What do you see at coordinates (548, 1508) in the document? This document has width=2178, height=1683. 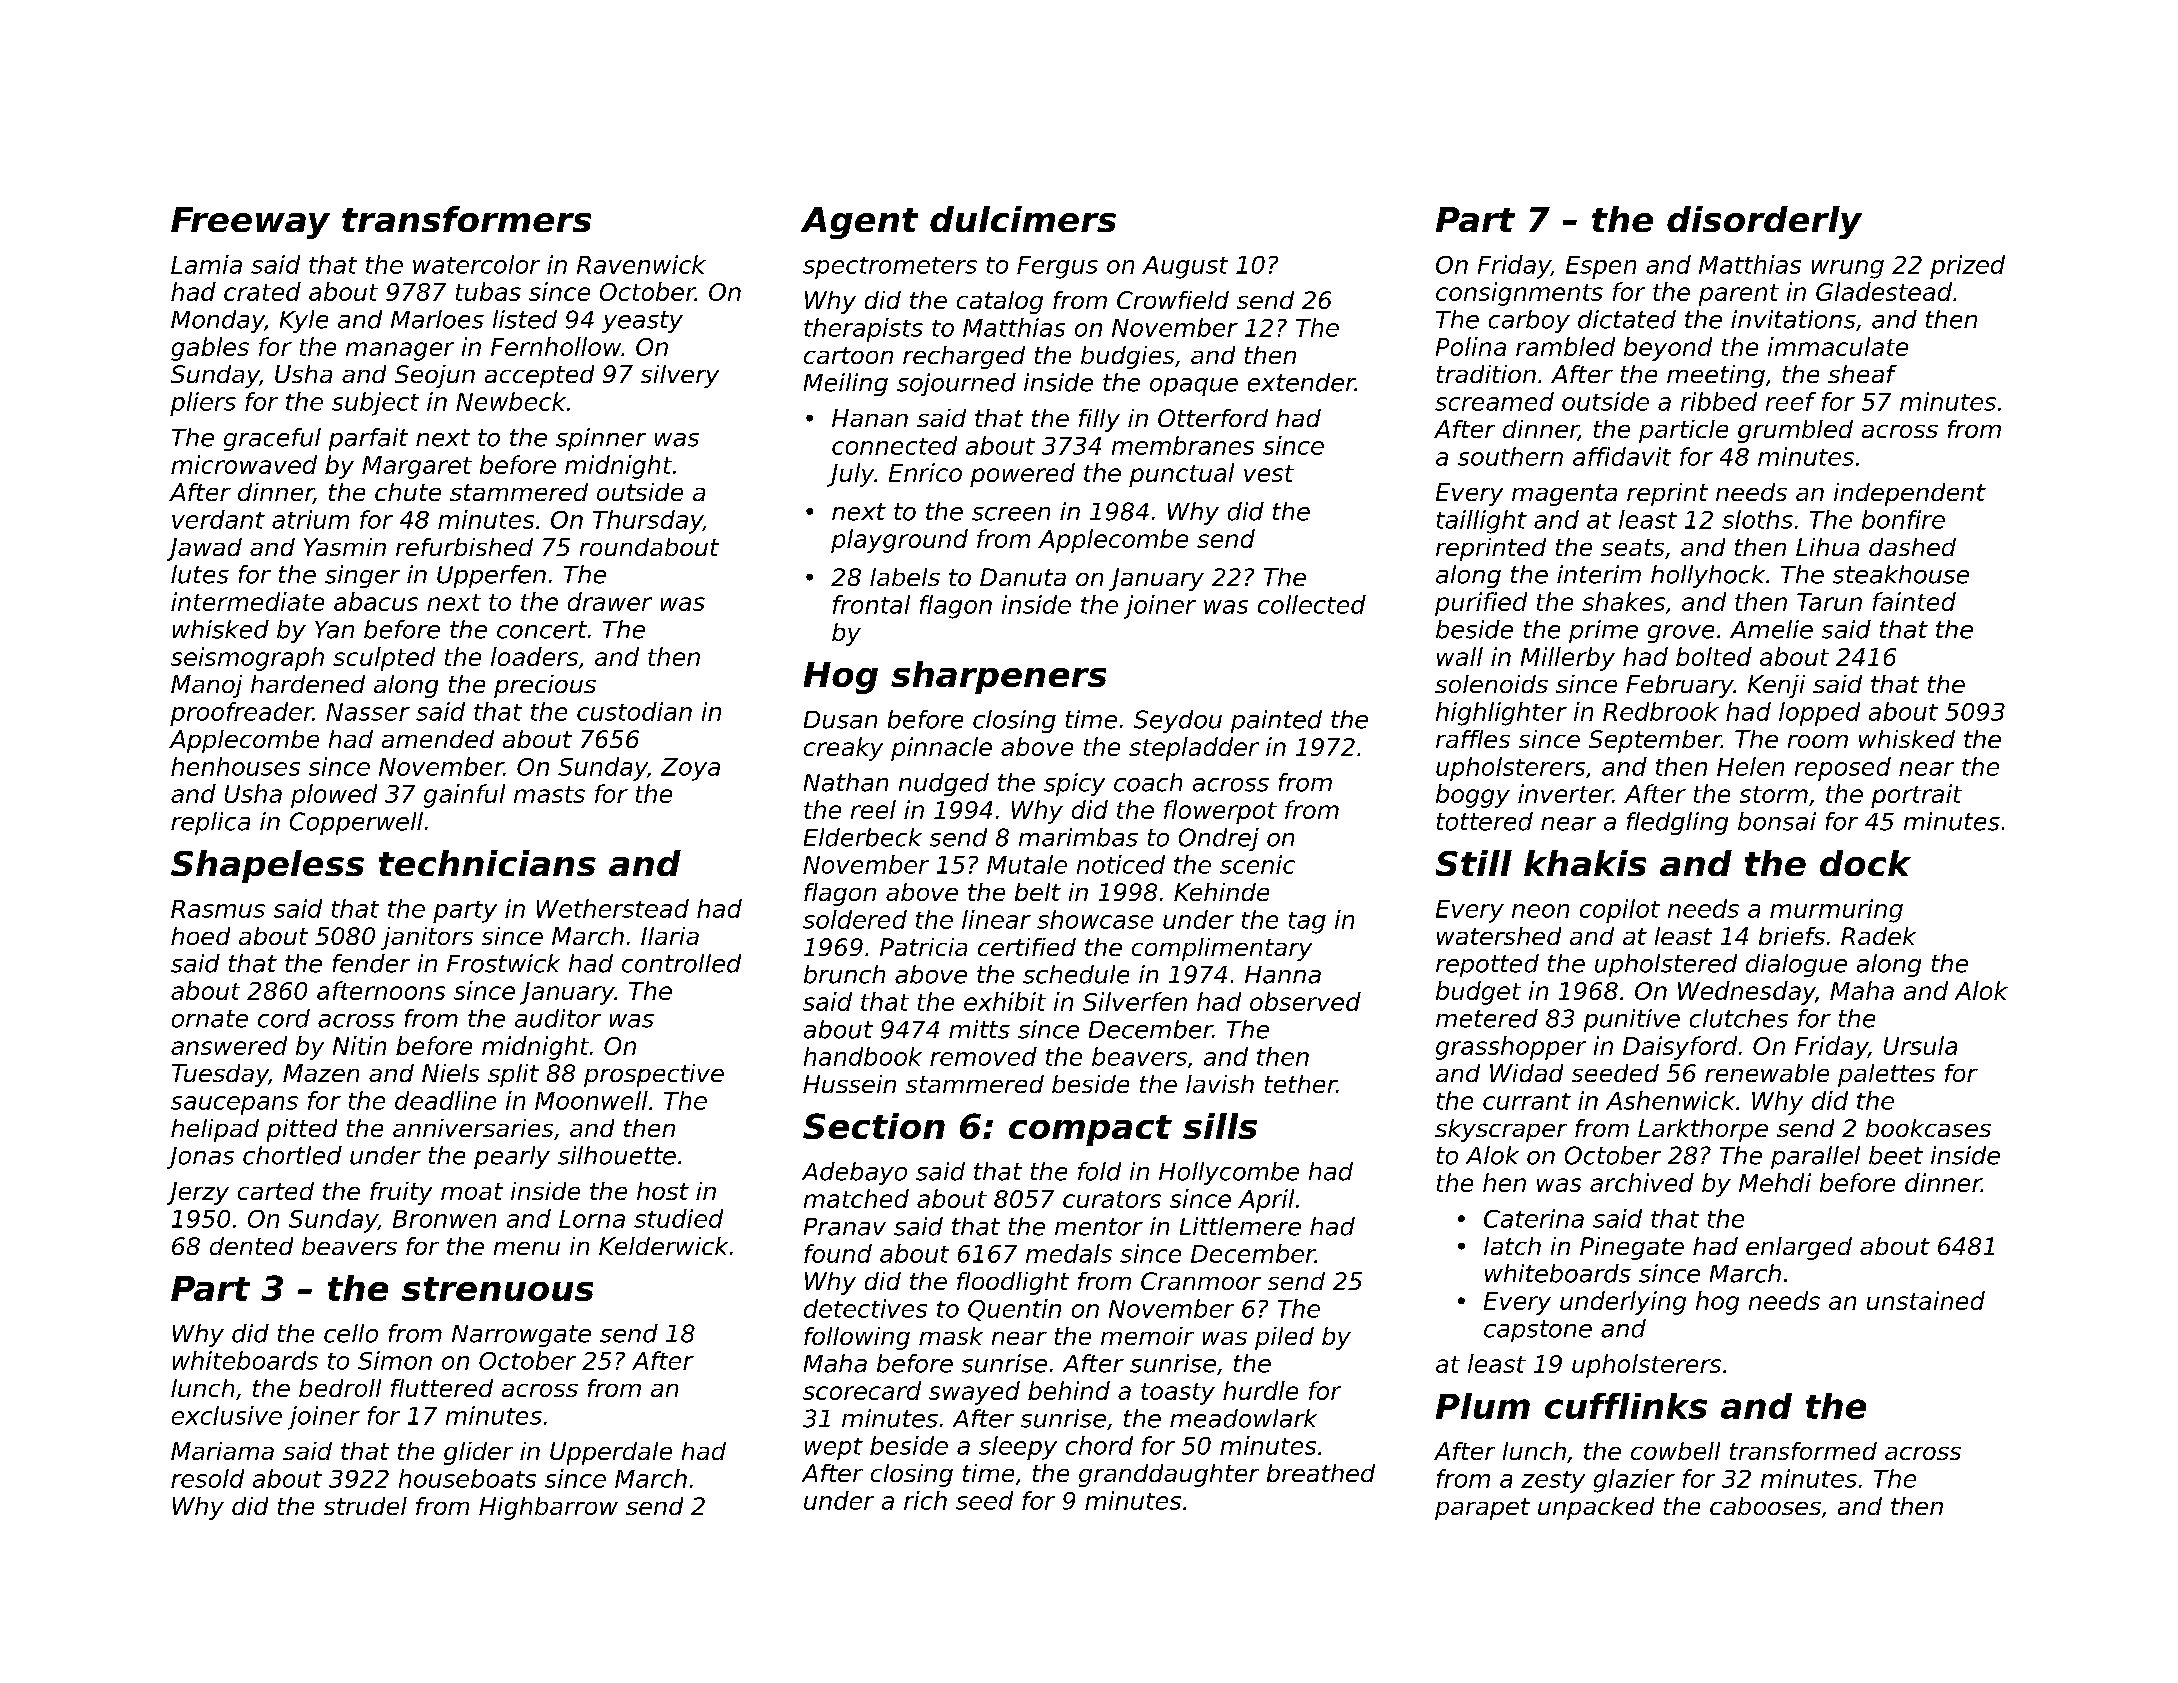 I see `Highbarrow` at bounding box center [548, 1508].
